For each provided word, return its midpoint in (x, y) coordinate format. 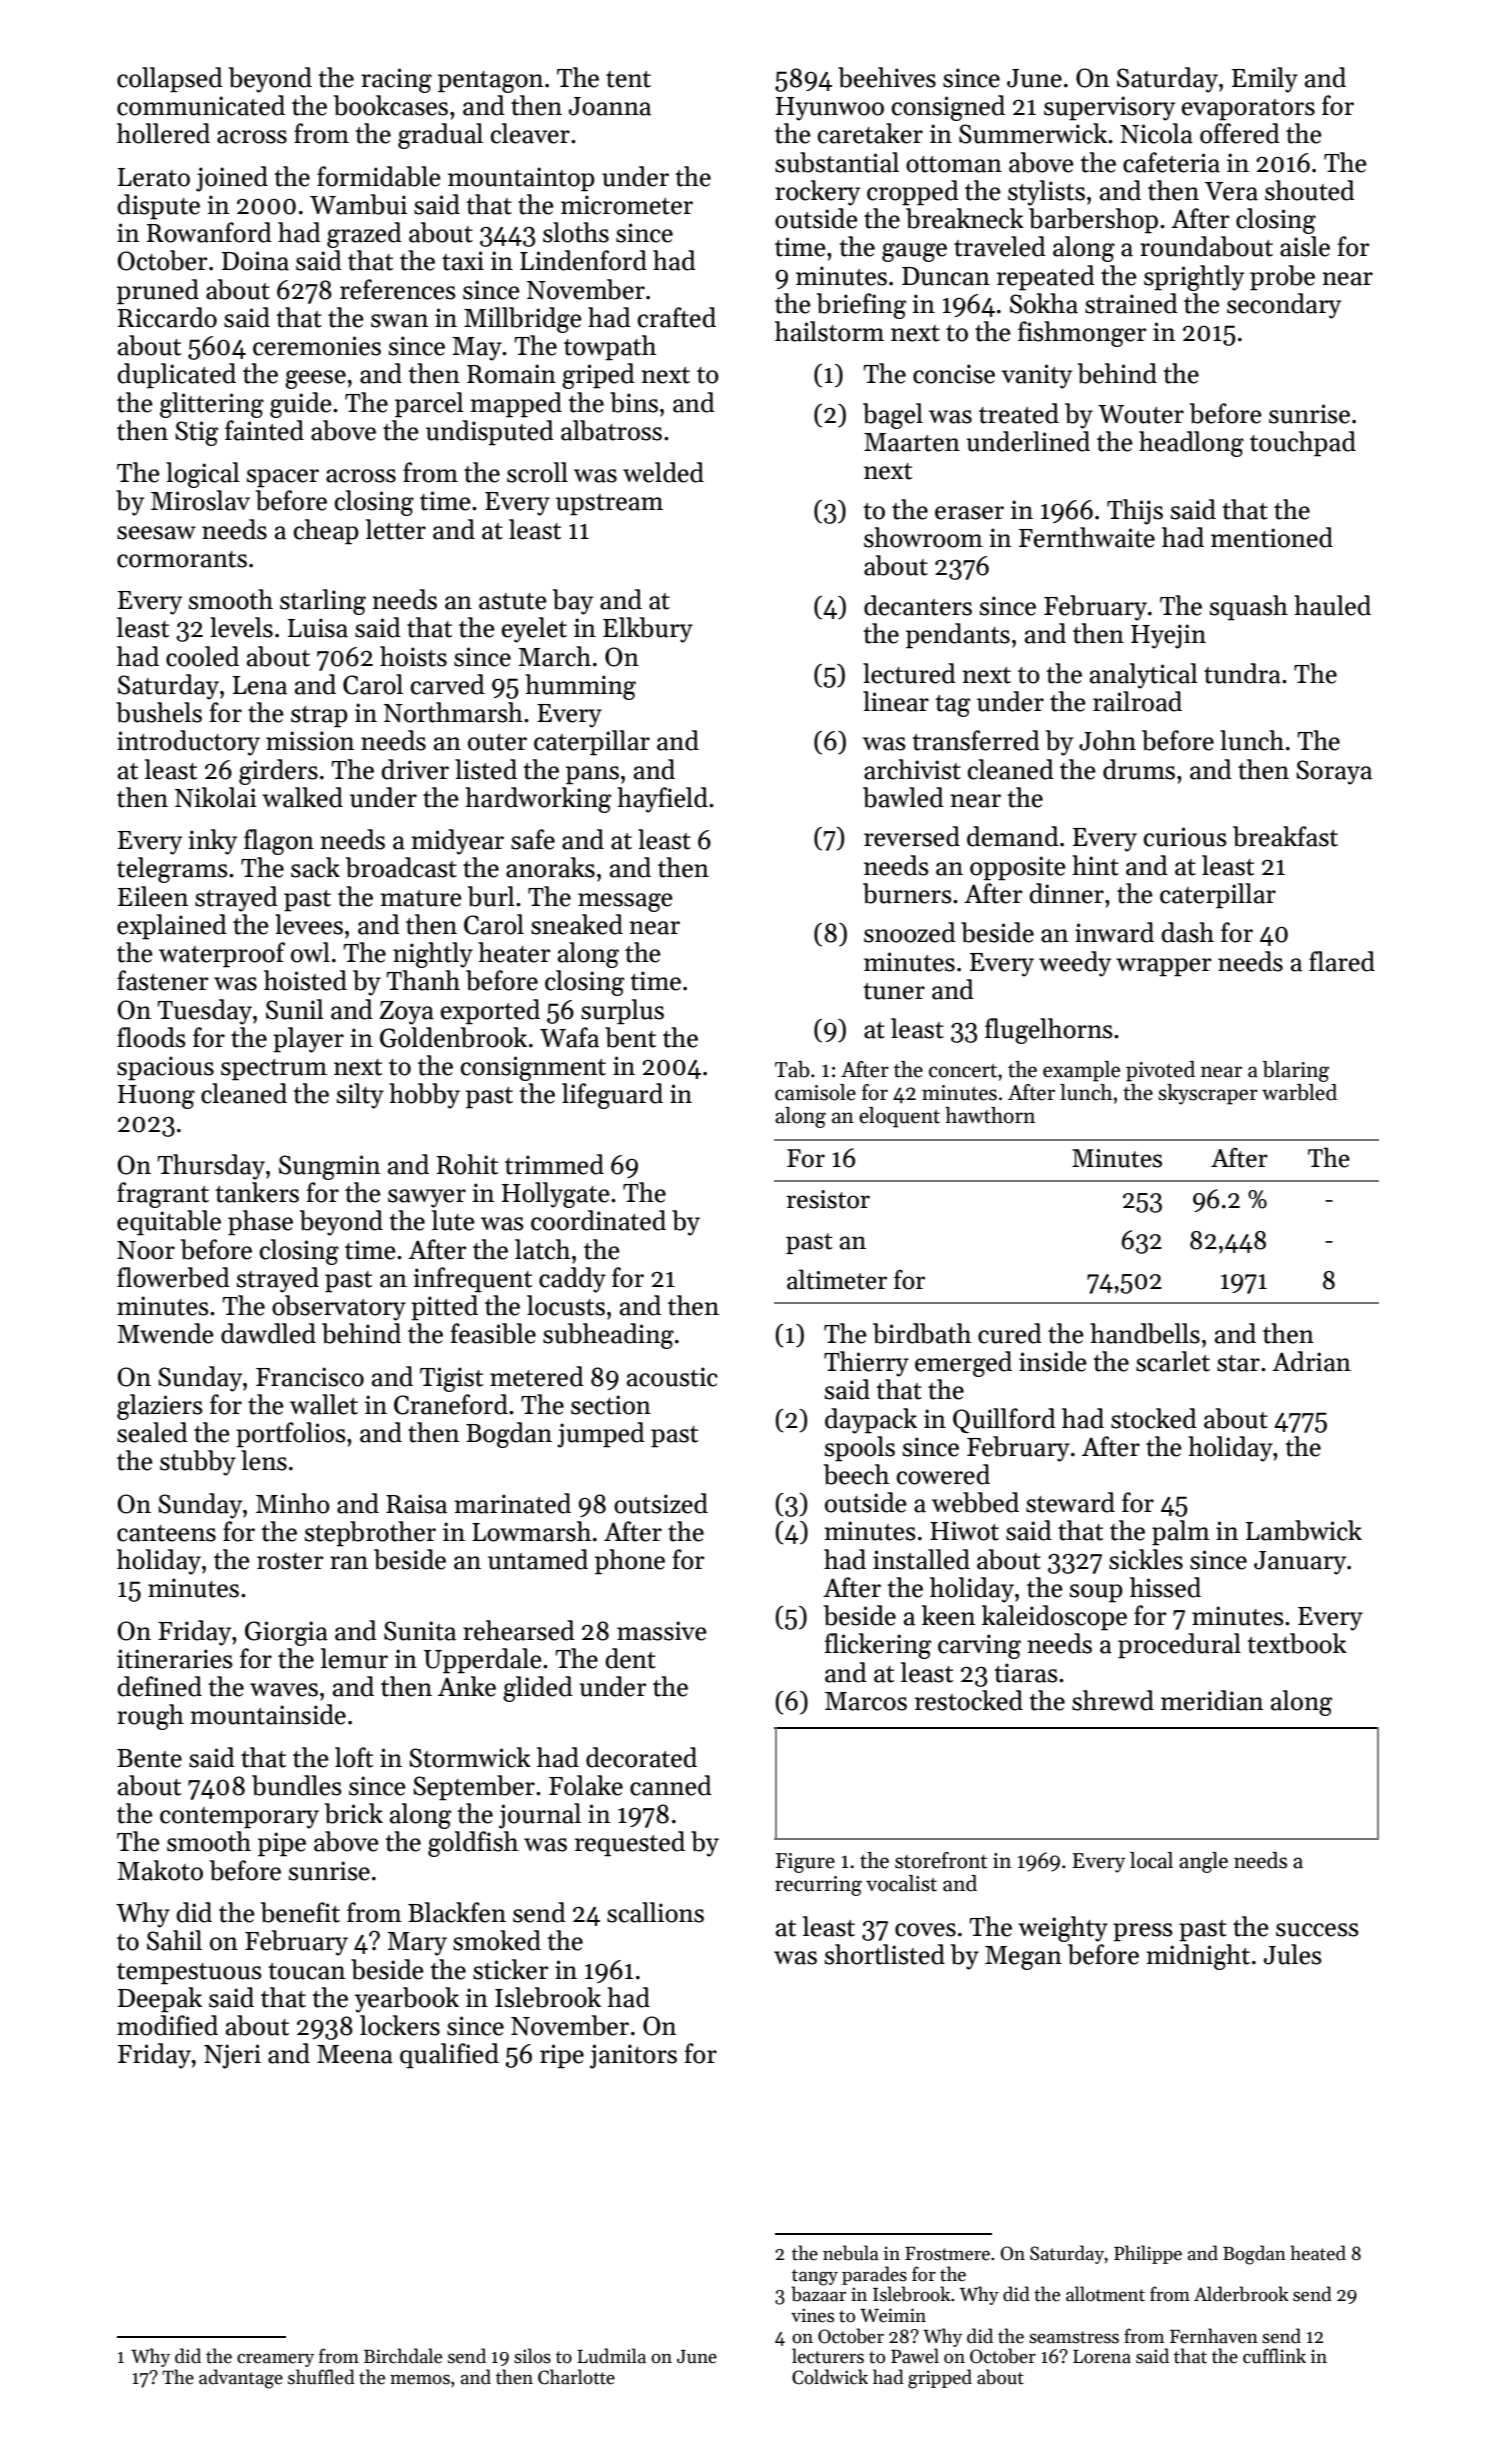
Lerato (154, 177)
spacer (283, 478)
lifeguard (612, 1096)
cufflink (1274, 2356)
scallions (655, 1912)
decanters (918, 605)
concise (954, 374)
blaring (1296, 1071)
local (1151, 1860)
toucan (307, 1971)
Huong (156, 1097)
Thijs (1135, 512)
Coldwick (830, 2377)
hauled (1332, 605)
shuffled (321, 2377)
